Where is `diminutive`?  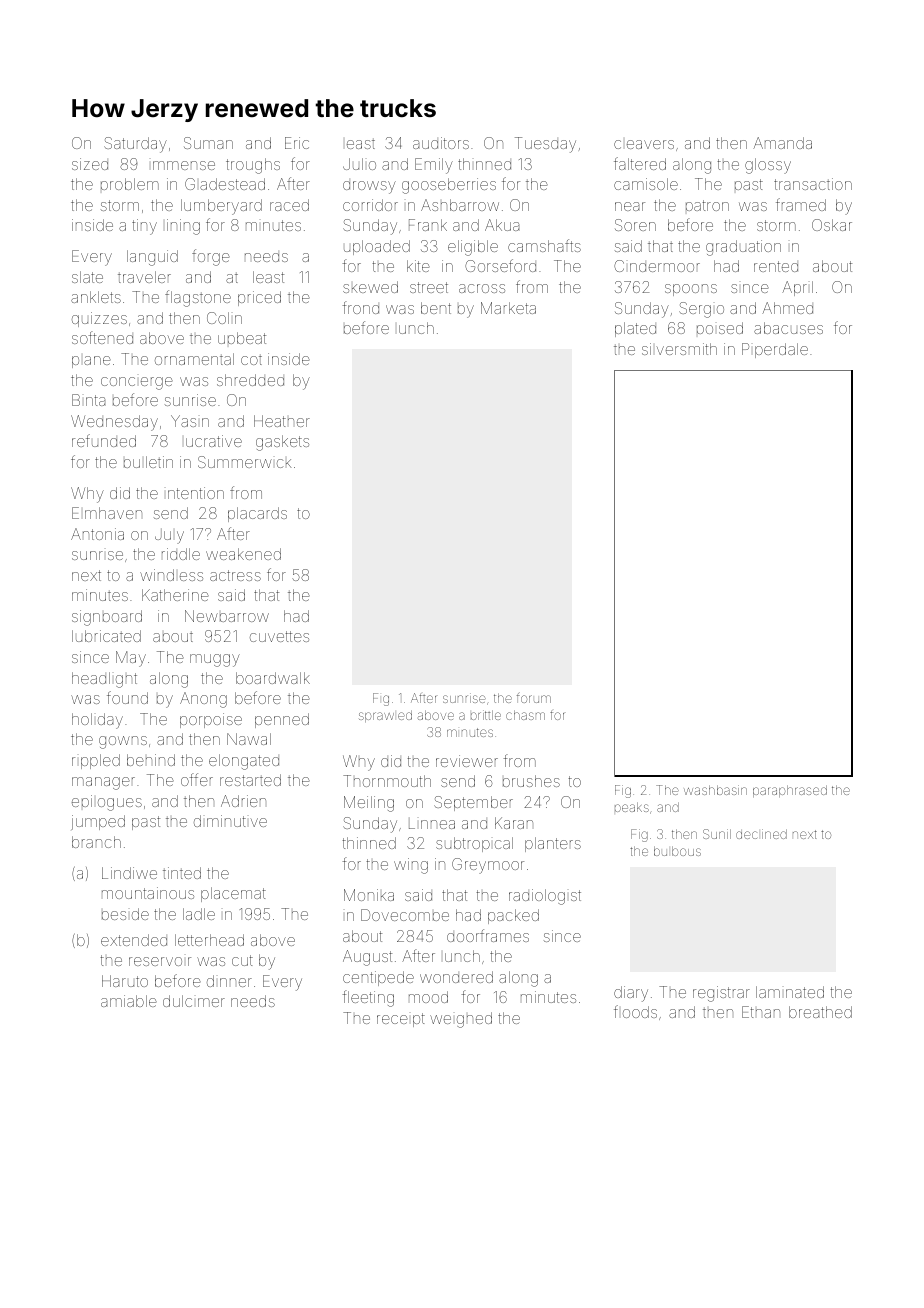 diminutive is located at coordinates (230, 821).
